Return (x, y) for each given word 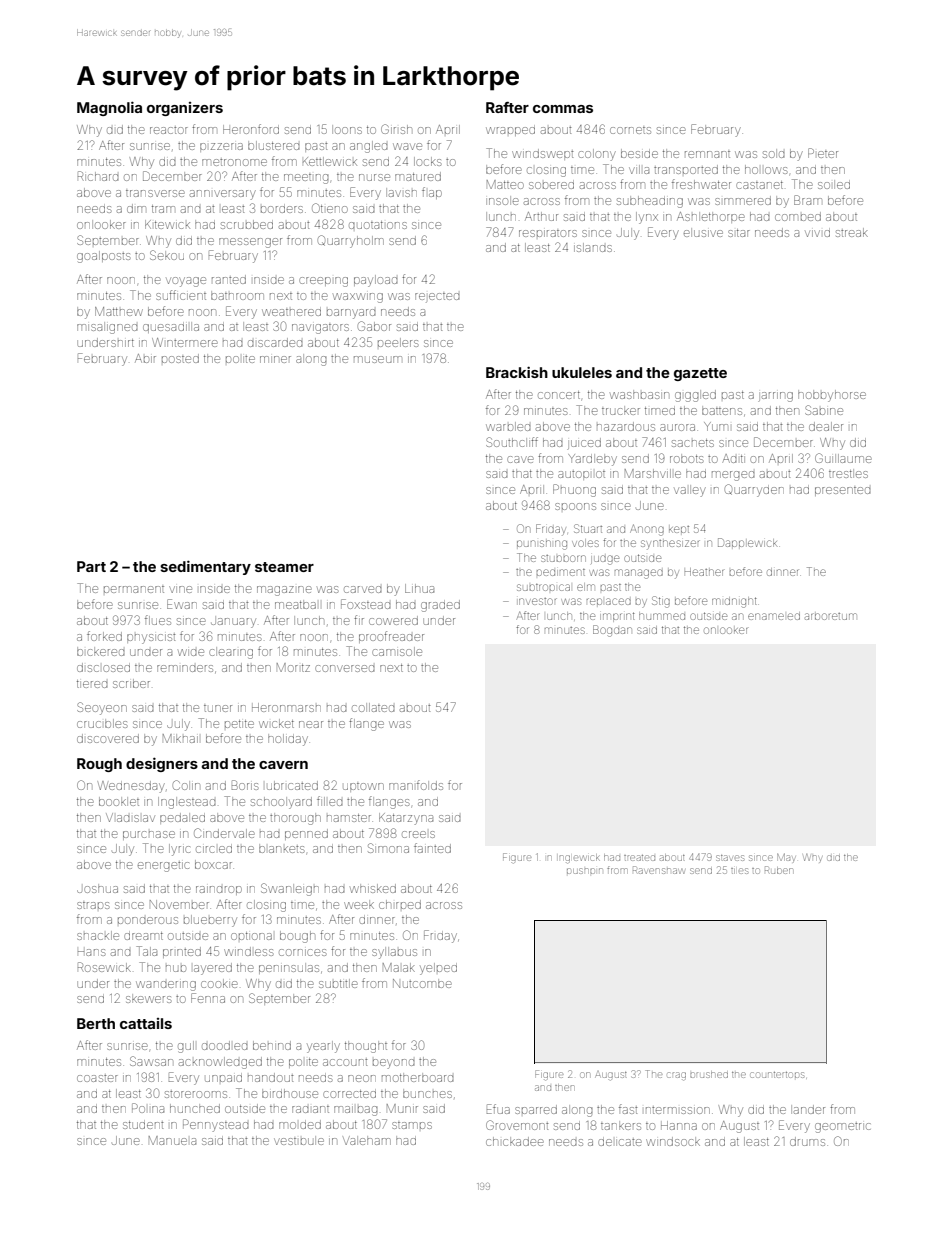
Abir (145, 358)
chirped (400, 904)
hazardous (626, 426)
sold (773, 153)
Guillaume (843, 458)
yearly (323, 1047)
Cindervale (224, 833)
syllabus (394, 953)
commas (563, 109)
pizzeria (221, 147)
